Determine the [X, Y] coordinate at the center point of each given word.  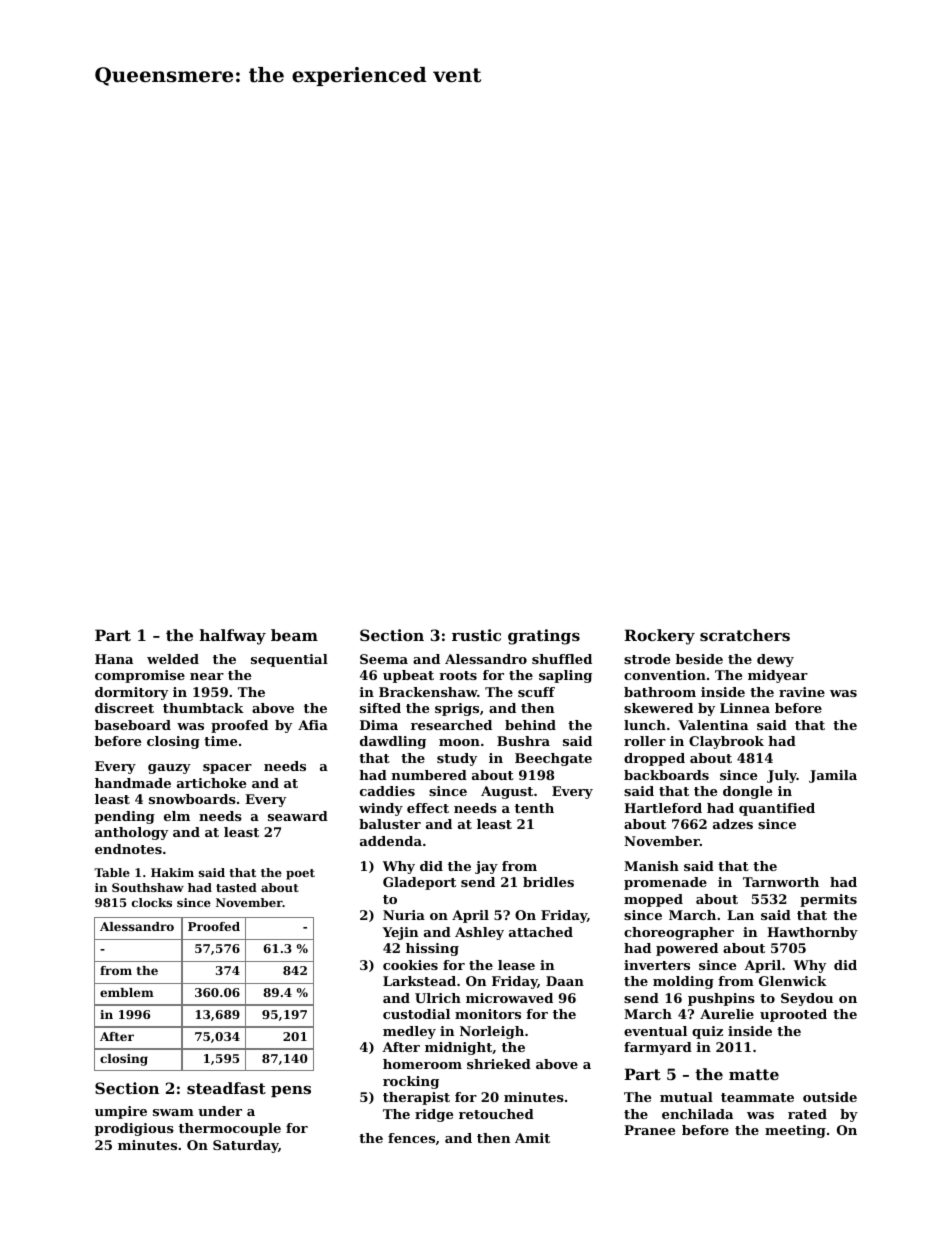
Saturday [246, 1146]
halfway [233, 637]
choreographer [679, 933]
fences [411, 1138]
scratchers [745, 635]
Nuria [404, 915]
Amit [532, 1138]
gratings [544, 637]
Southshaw [148, 887]
